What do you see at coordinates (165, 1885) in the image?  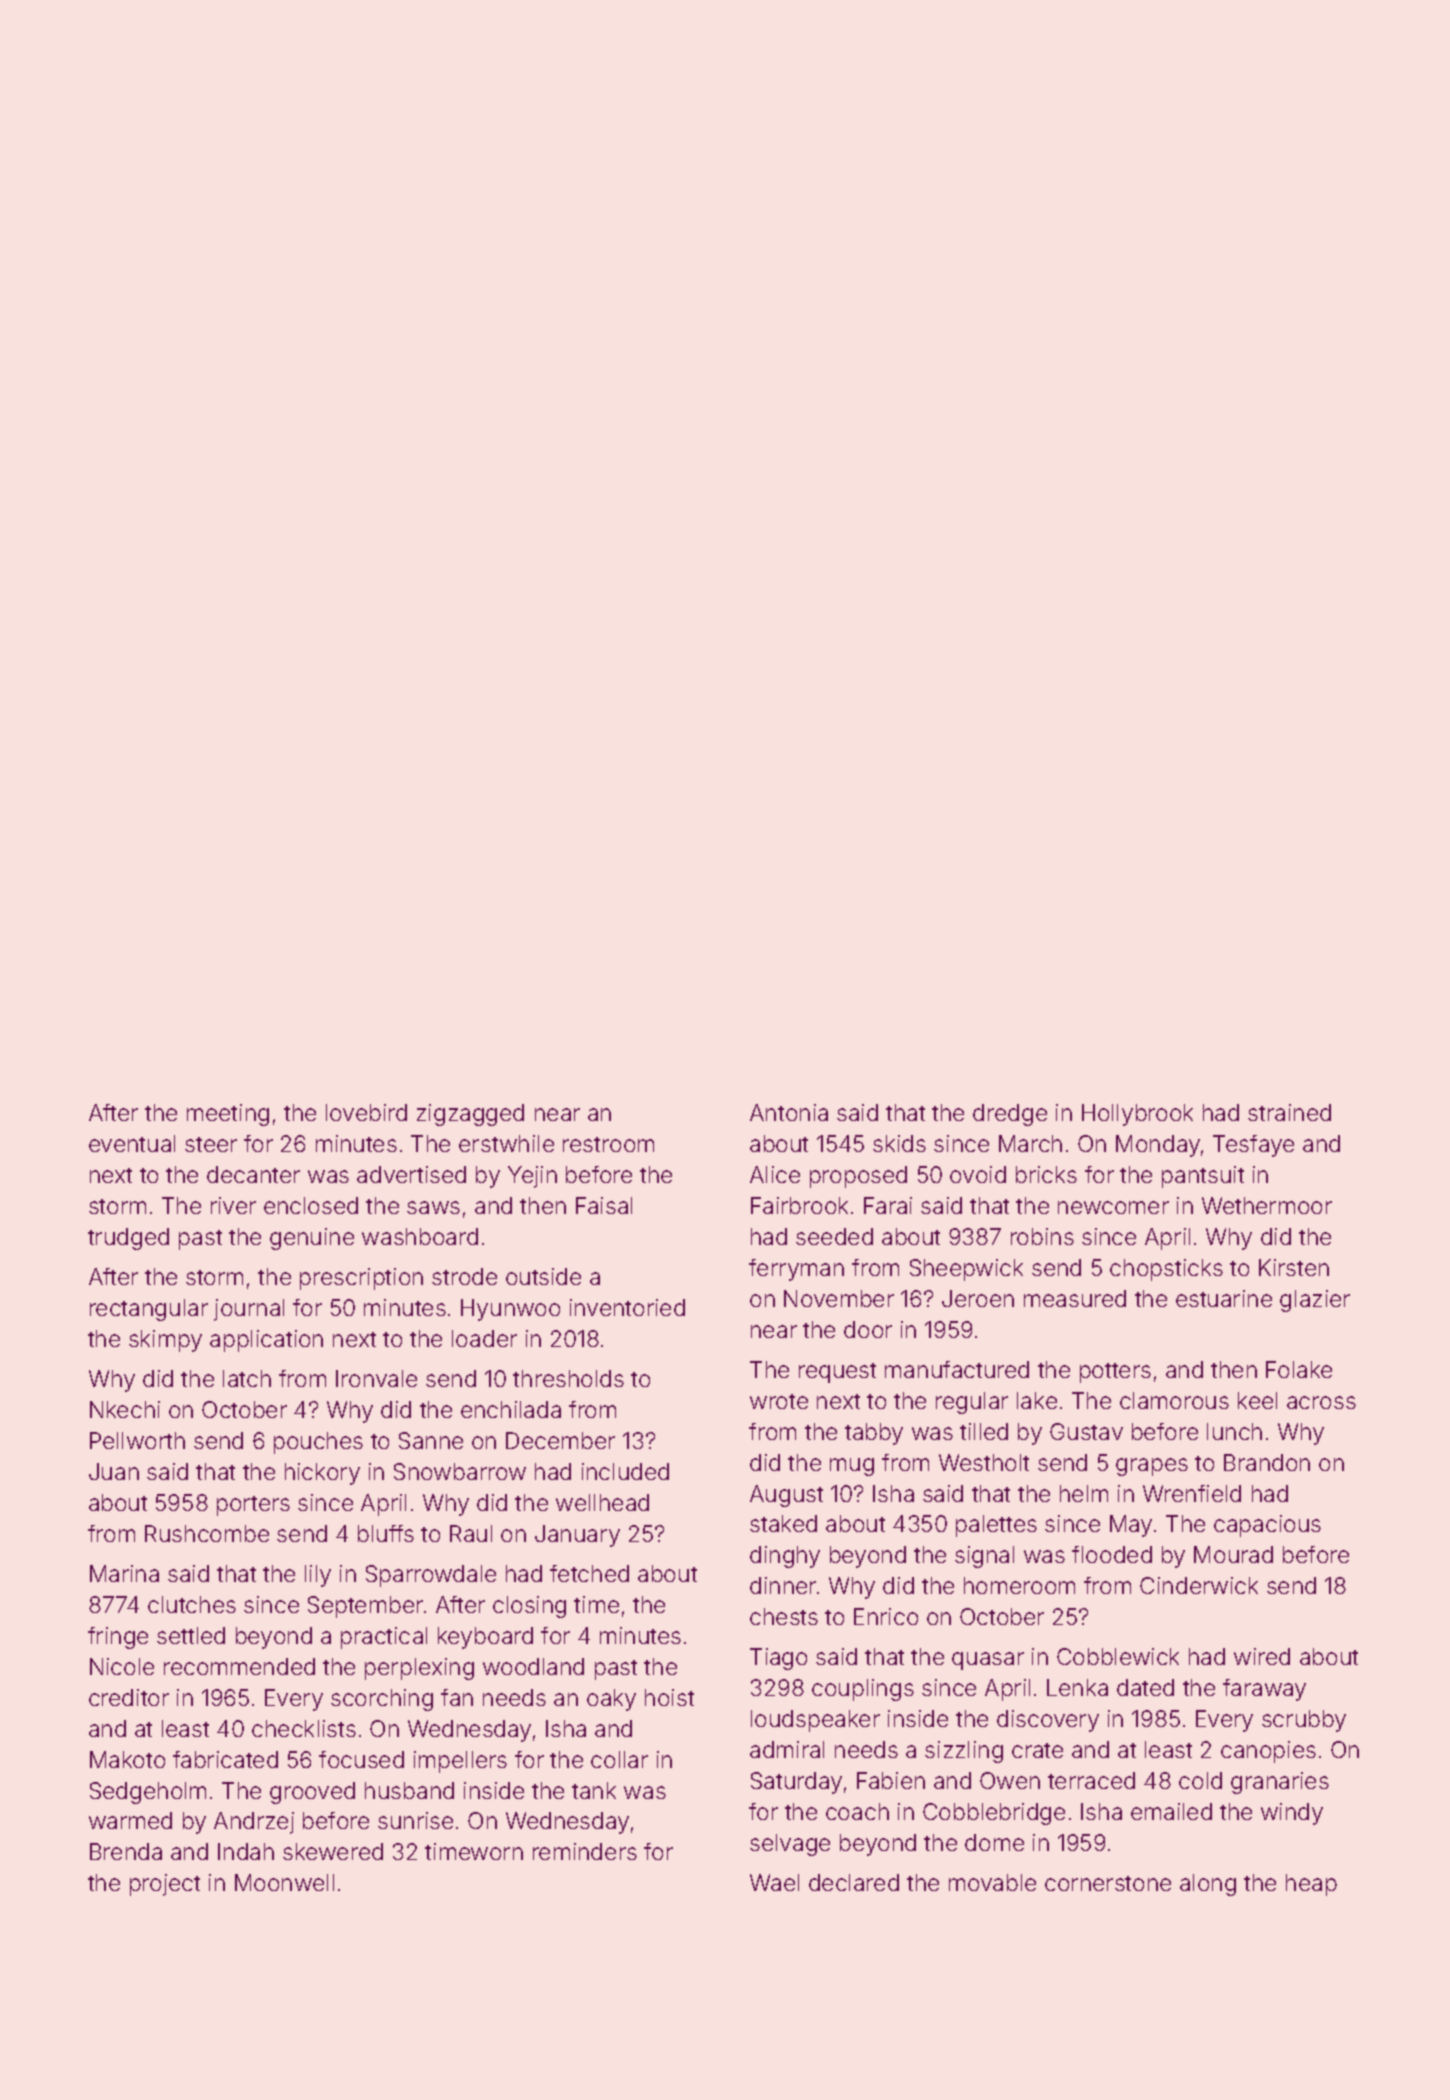 I see `project` at bounding box center [165, 1885].
